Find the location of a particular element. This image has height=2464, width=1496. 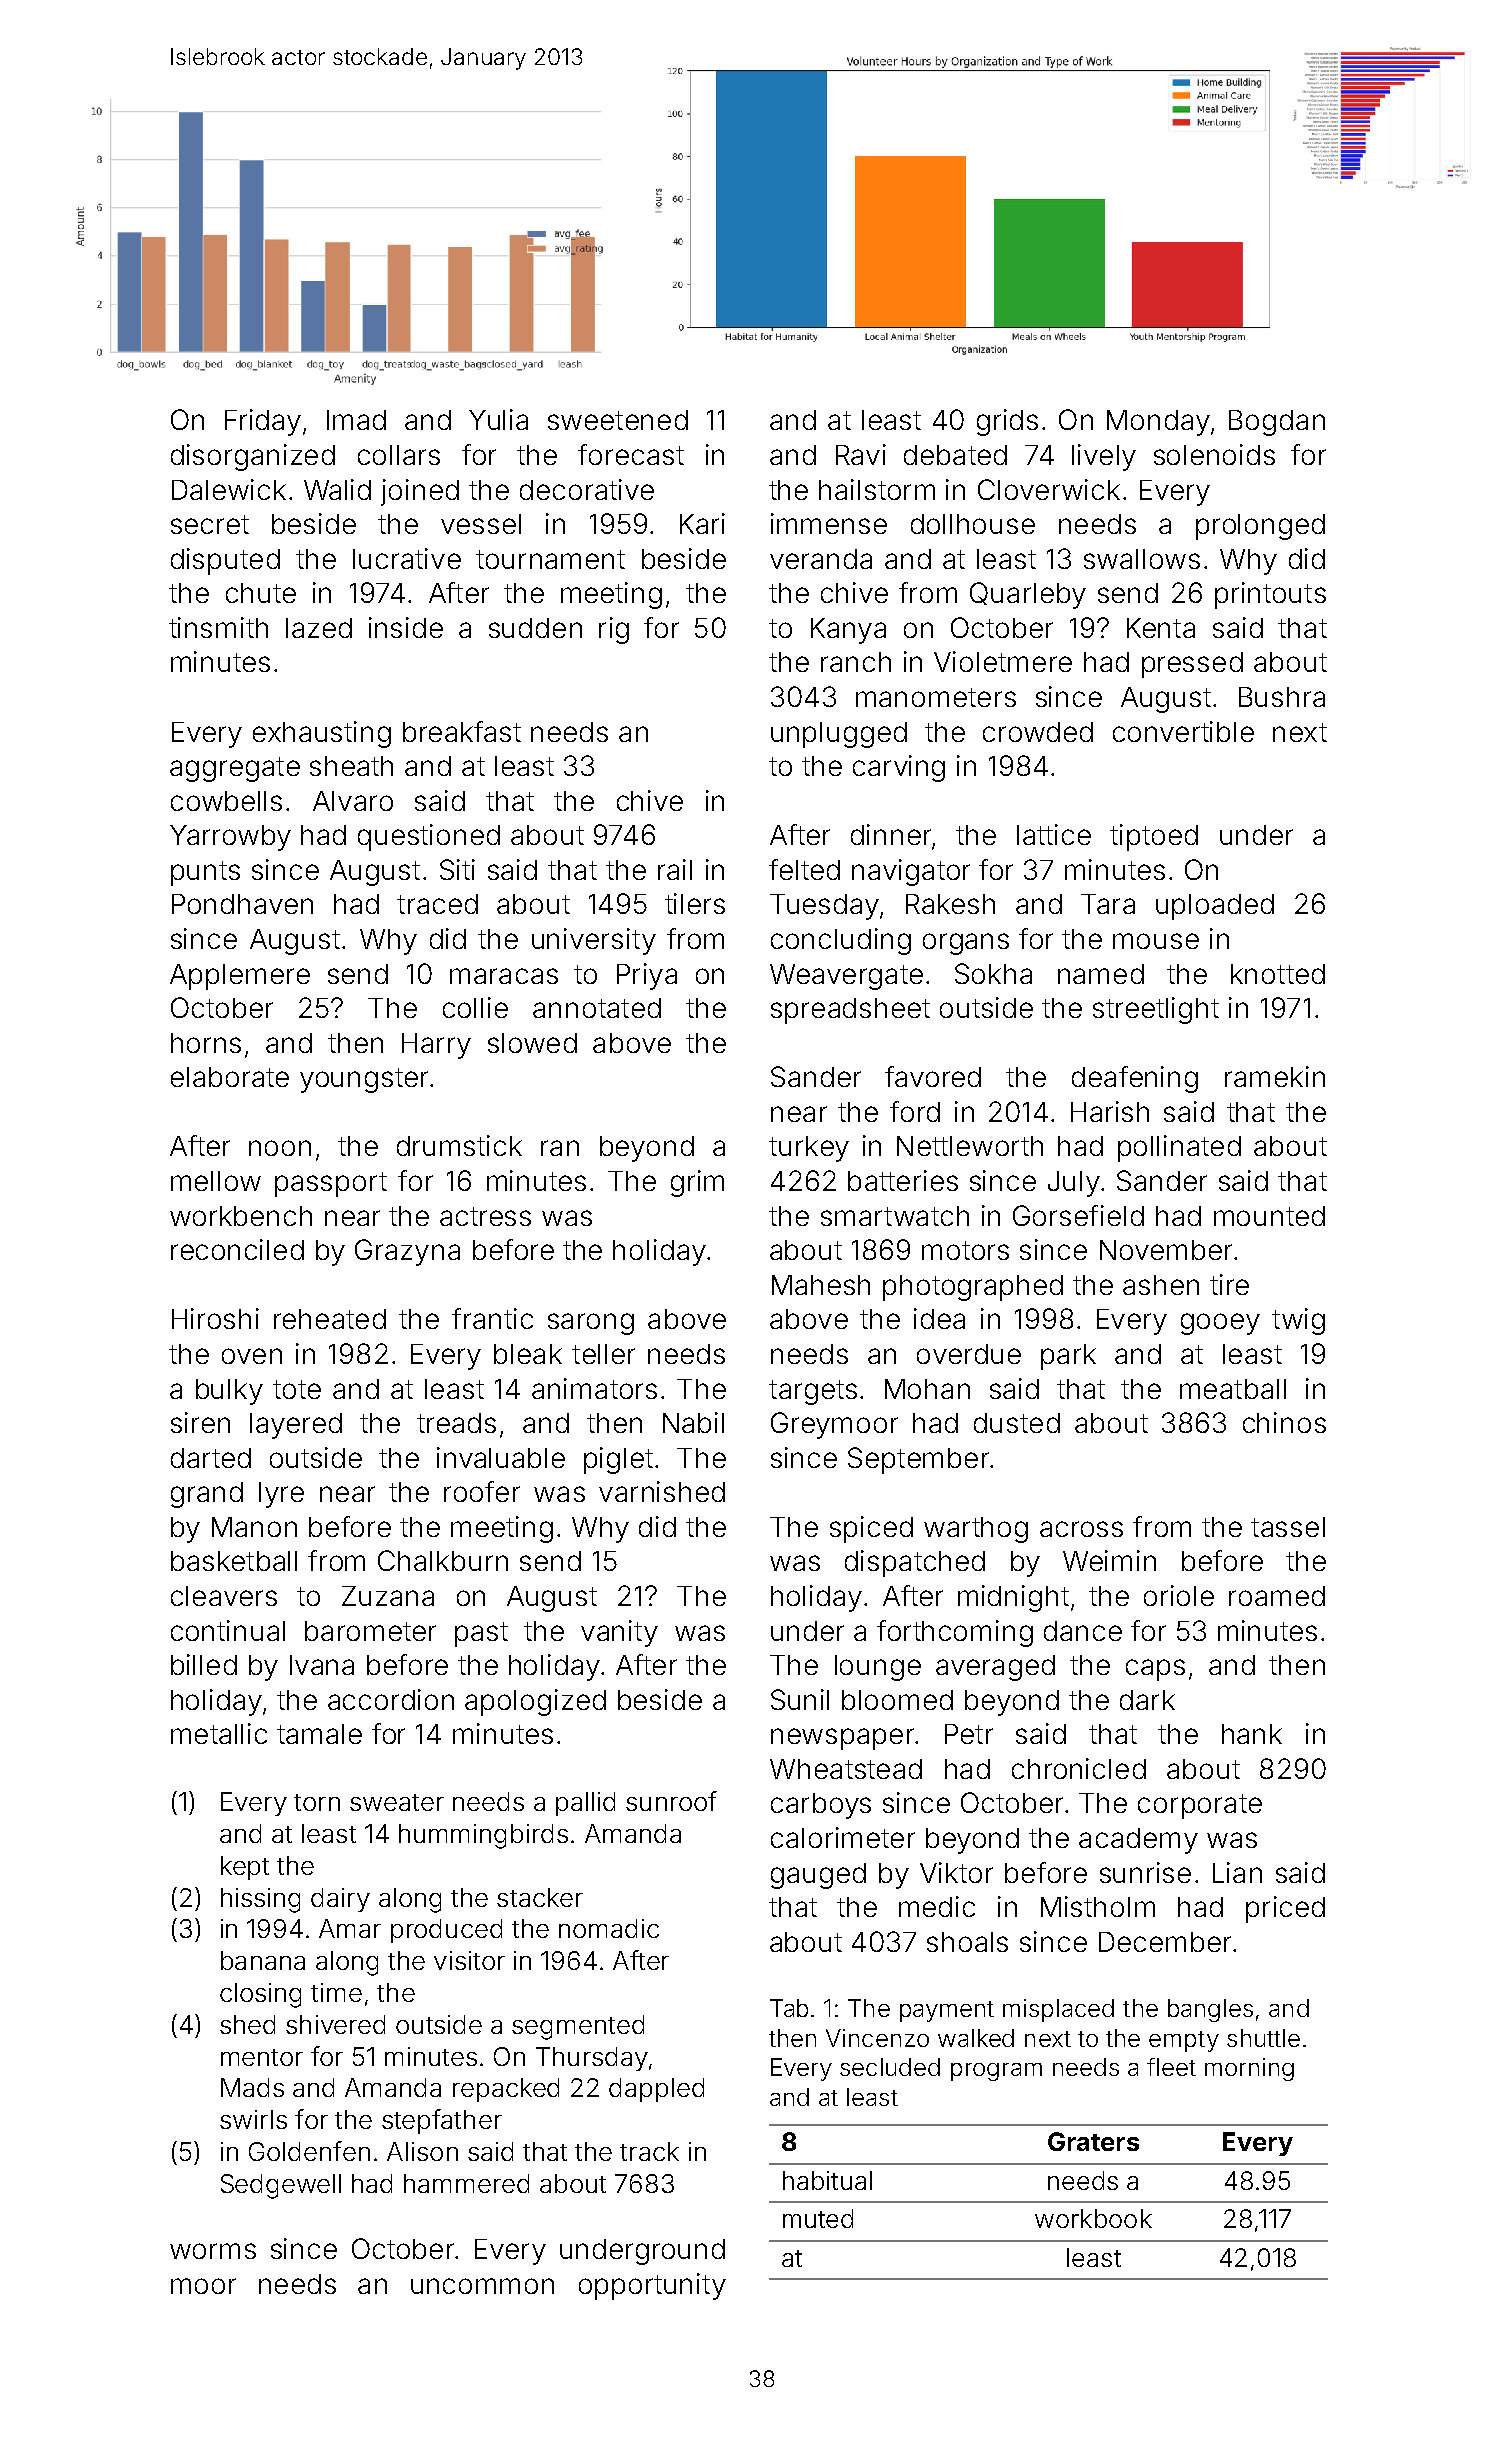

unplugged is located at coordinates (839, 735).
